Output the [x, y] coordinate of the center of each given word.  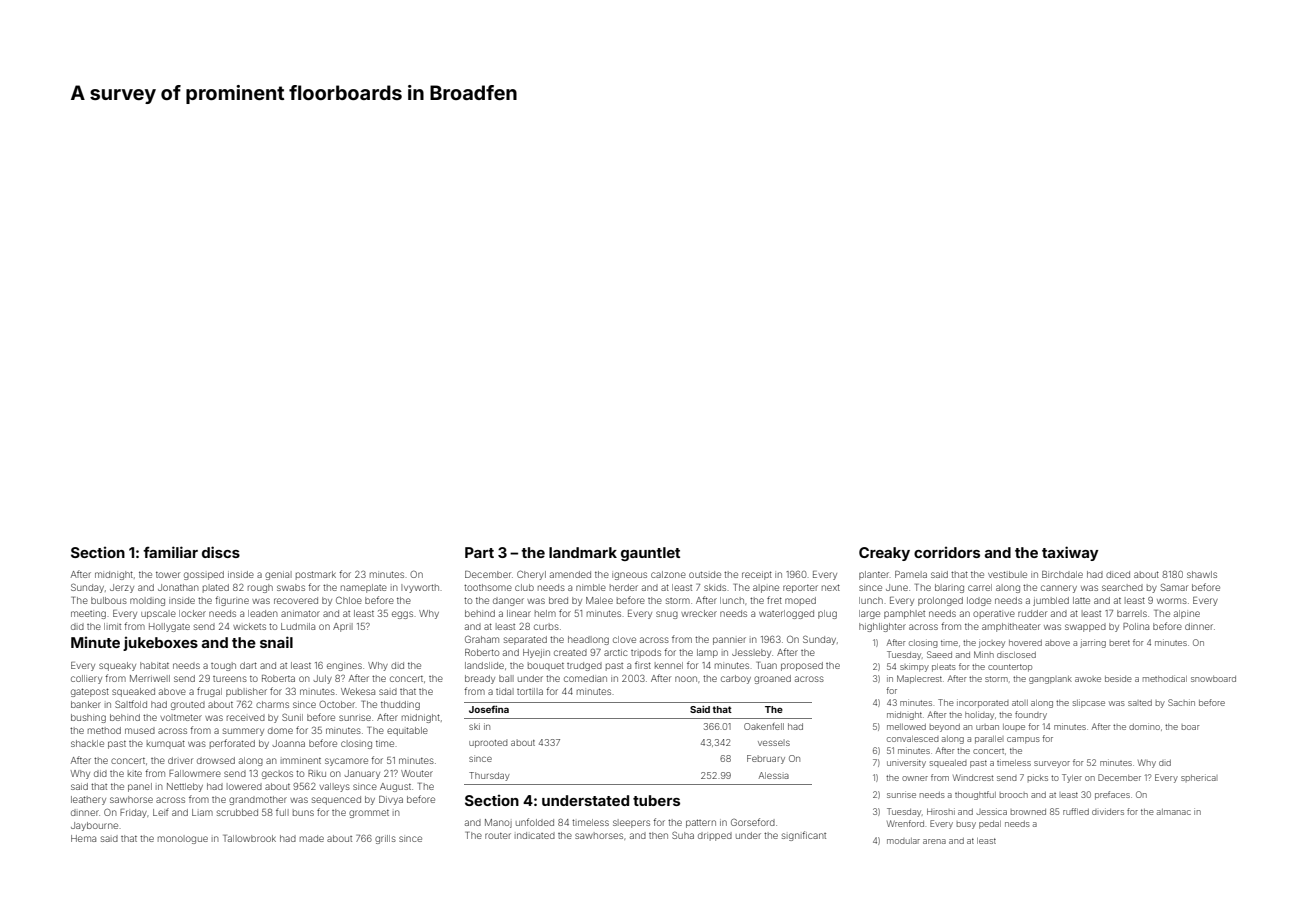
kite [135, 773]
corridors [947, 552]
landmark [583, 552]
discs [221, 552]
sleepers [631, 823]
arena [934, 841]
